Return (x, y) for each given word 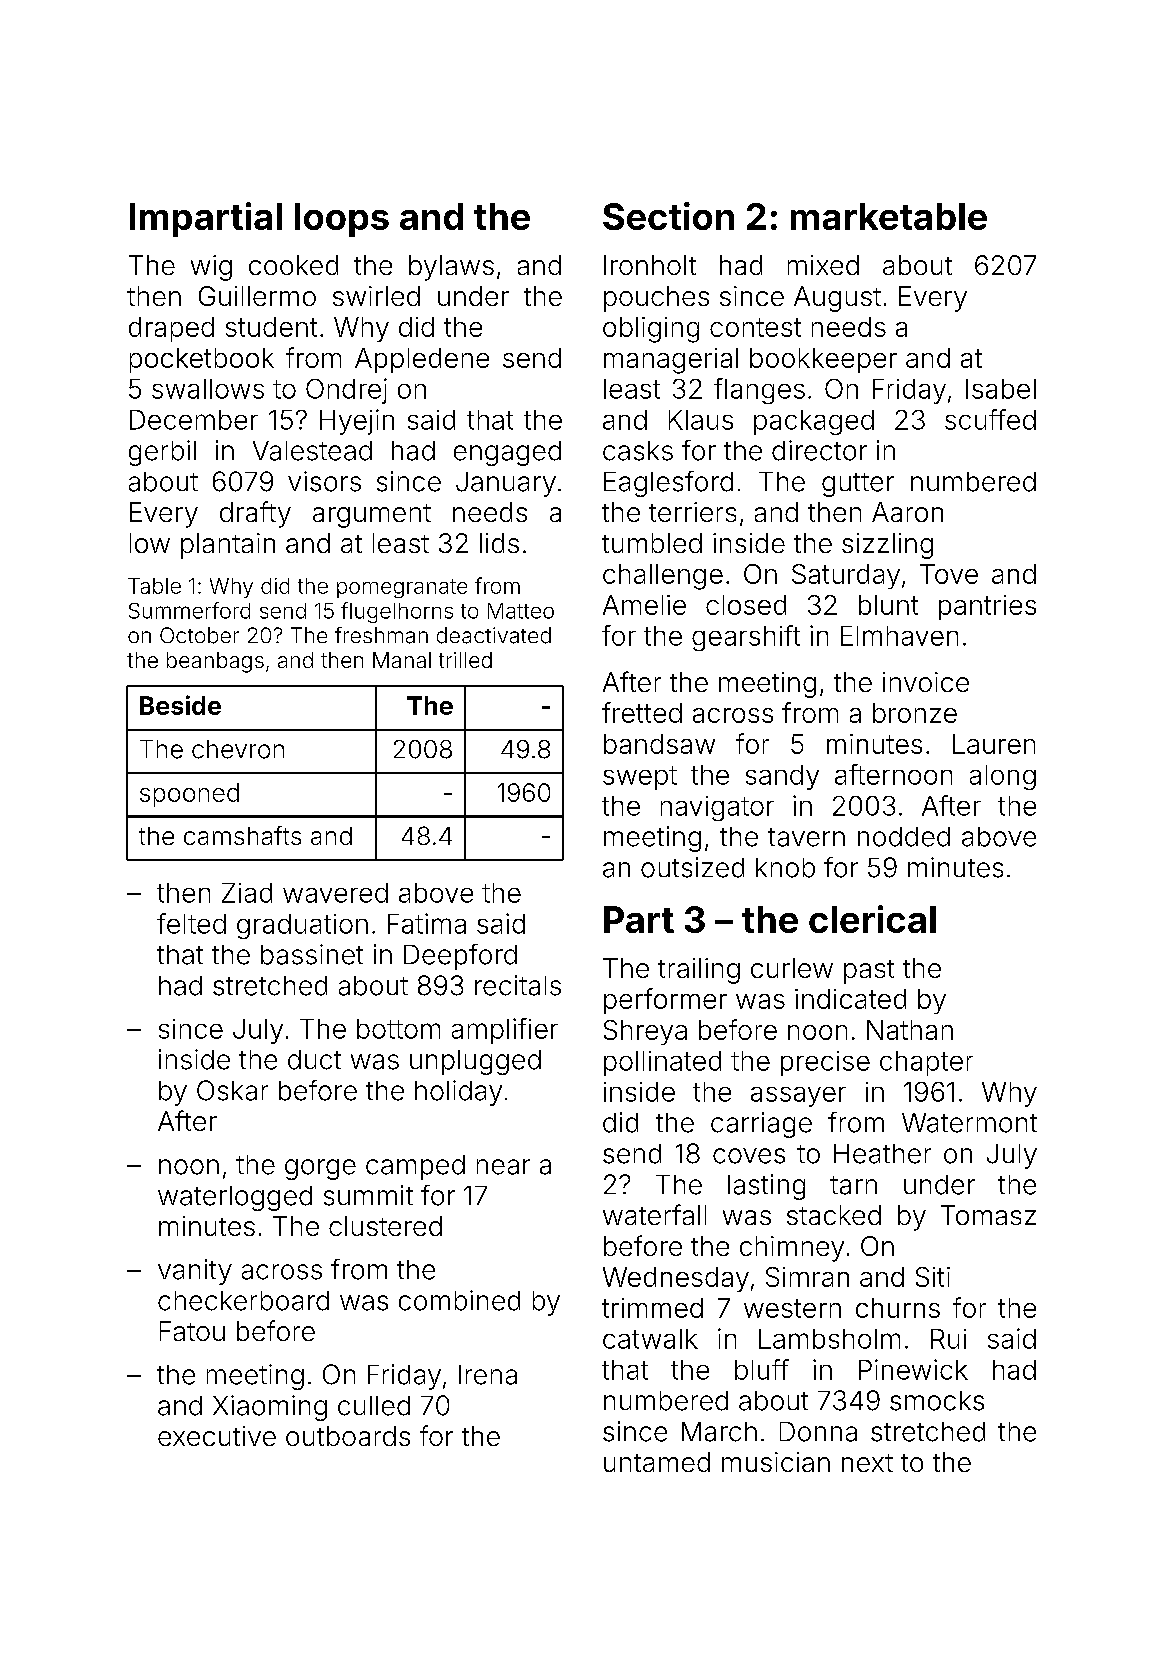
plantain (228, 546)
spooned (189, 795)
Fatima (427, 923)
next (867, 1463)
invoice (926, 682)
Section (668, 216)
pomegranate (402, 588)
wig (211, 268)
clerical (872, 919)
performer (665, 1001)
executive (217, 1436)
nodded (904, 837)
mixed (823, 265)
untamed (657, 1462)
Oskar (232, 1090)
